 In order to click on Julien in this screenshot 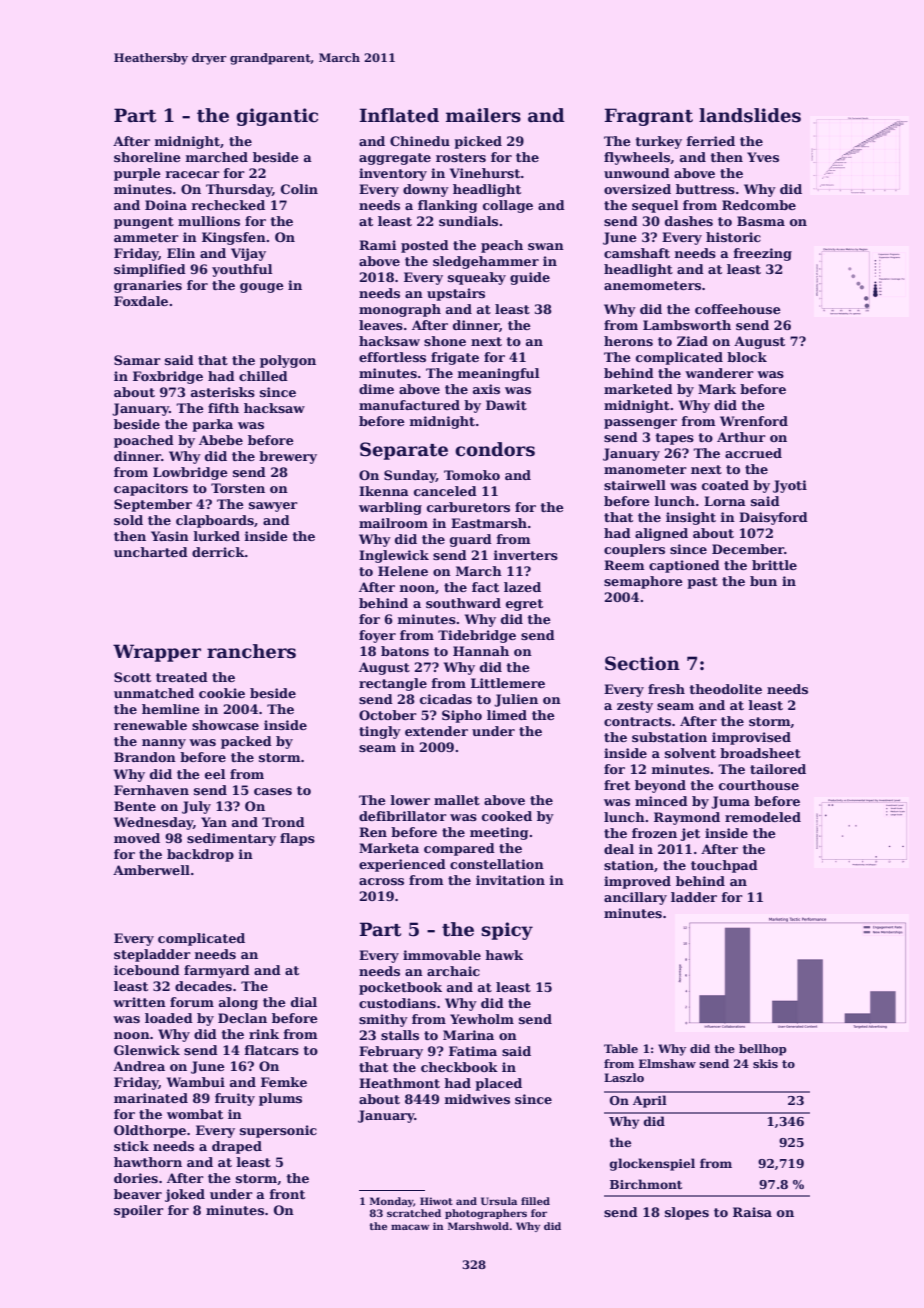, I will do `click(516, 700)`.
